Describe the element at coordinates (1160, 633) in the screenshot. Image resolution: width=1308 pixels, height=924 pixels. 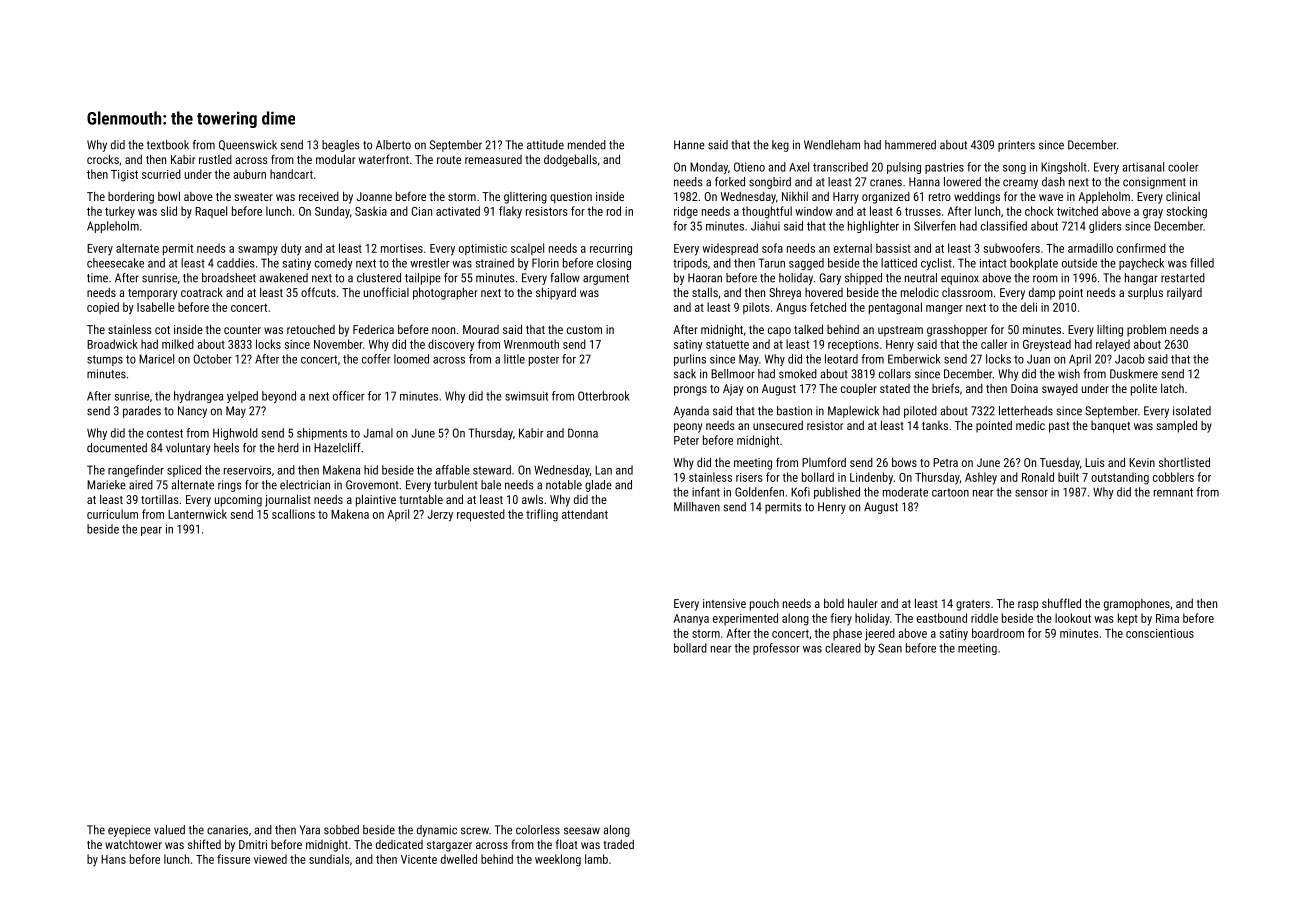
I see `conscientious` at that location.
